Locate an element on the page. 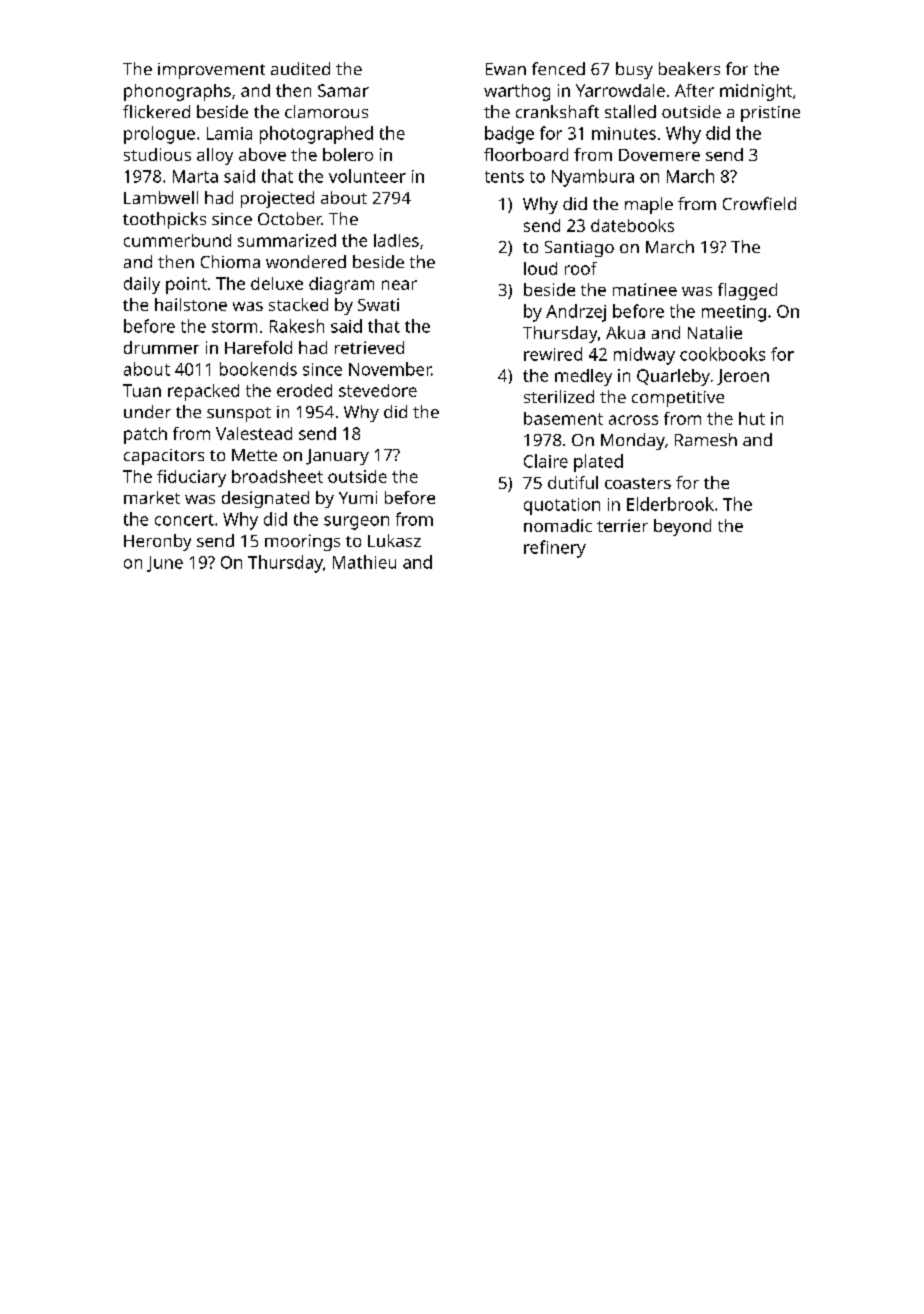 Image resolution: width=924 pixels, height=1314 pixels. Mathieu is located at coordinates (364, 562).
